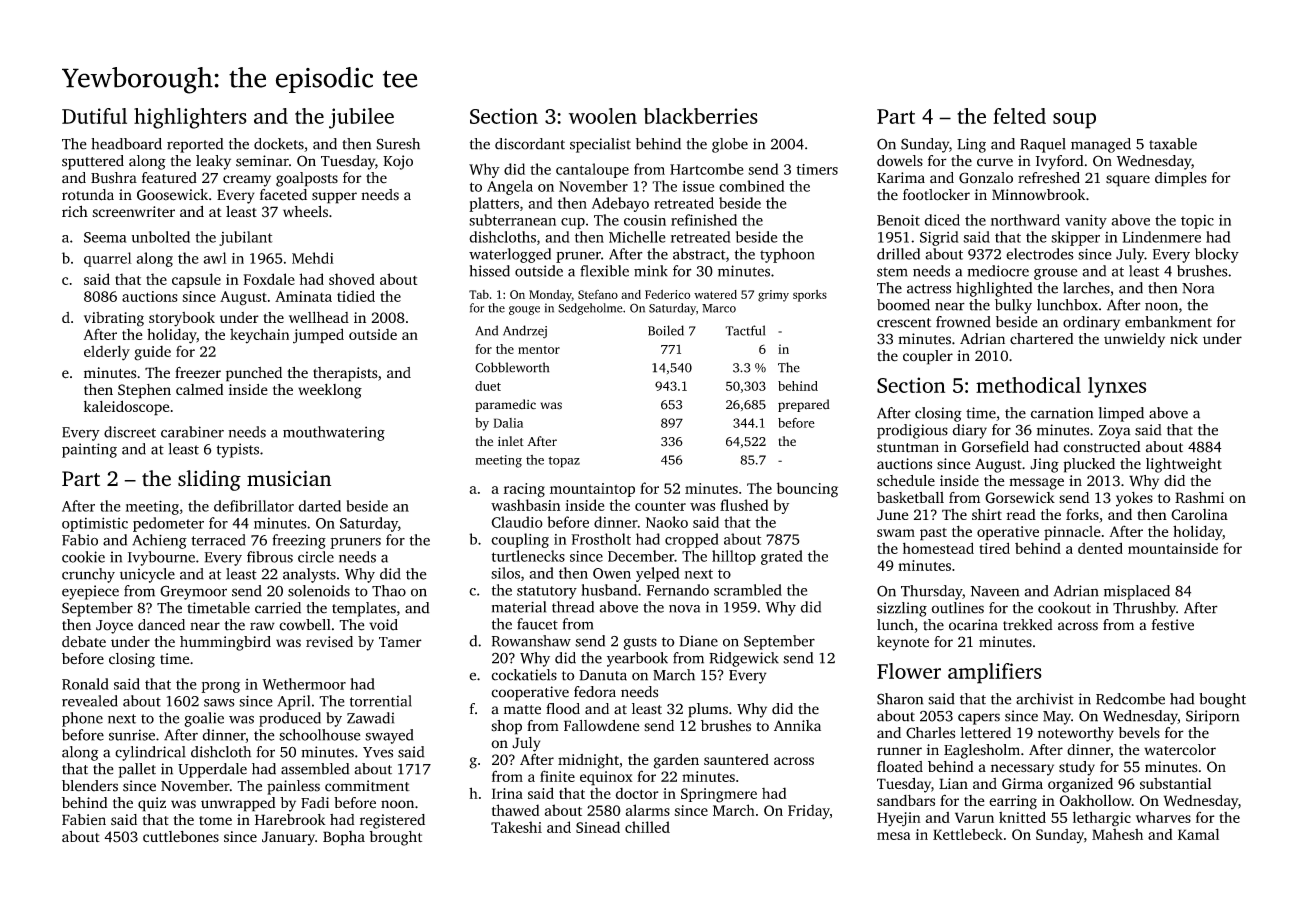 This screenshot has width=1308, height=924. Describe the element at coordinates (519, 607) in the screenshot. I see `material` at that location.
